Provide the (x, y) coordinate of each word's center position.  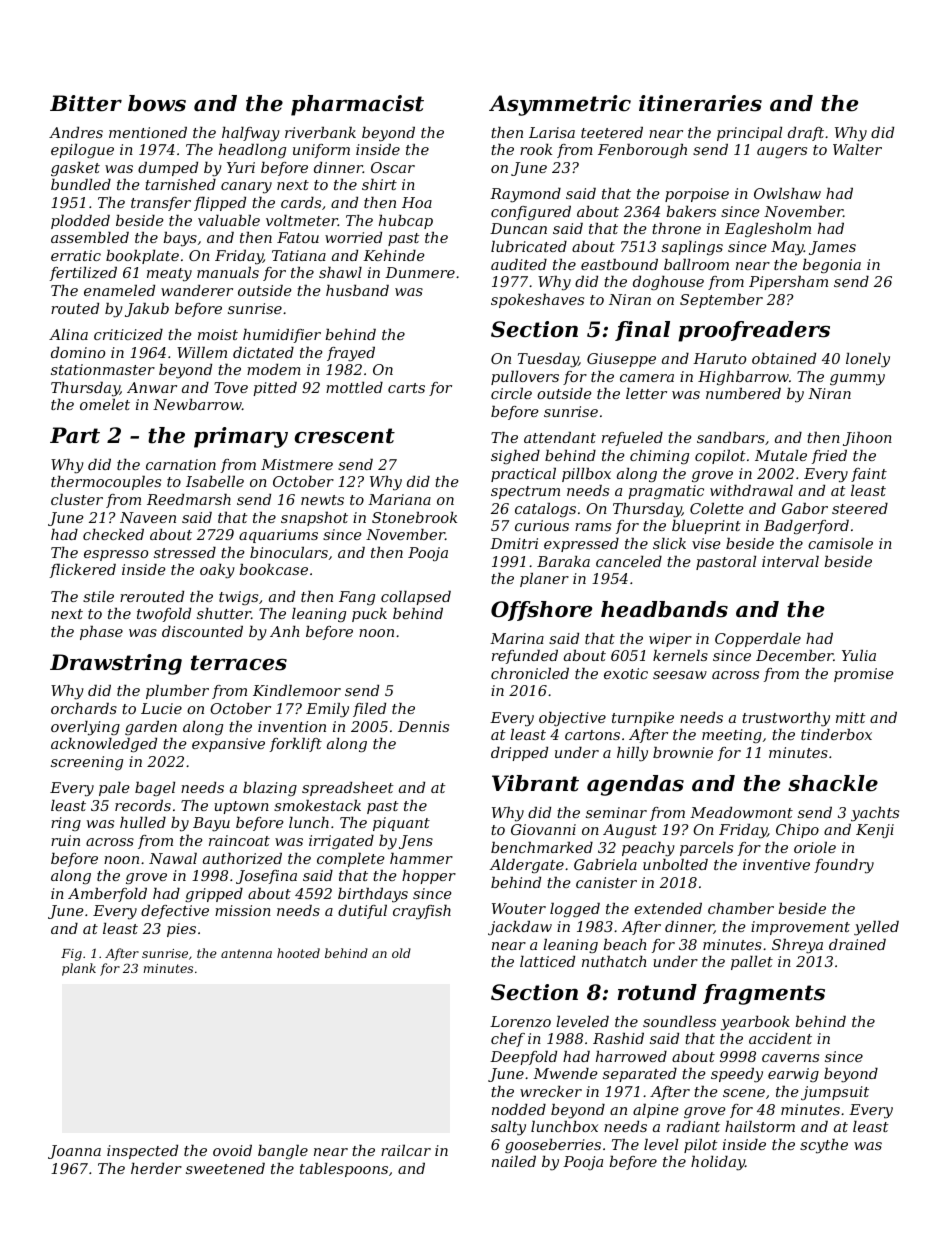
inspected (142, 1152)
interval (790, 561)
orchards (84, 708)
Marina (517, 638)
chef (508, 1040)
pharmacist (357, 105)
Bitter (86, 103)
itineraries (700, 103)
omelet (105, 404)
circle (511, 393)
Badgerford (806, 527)
